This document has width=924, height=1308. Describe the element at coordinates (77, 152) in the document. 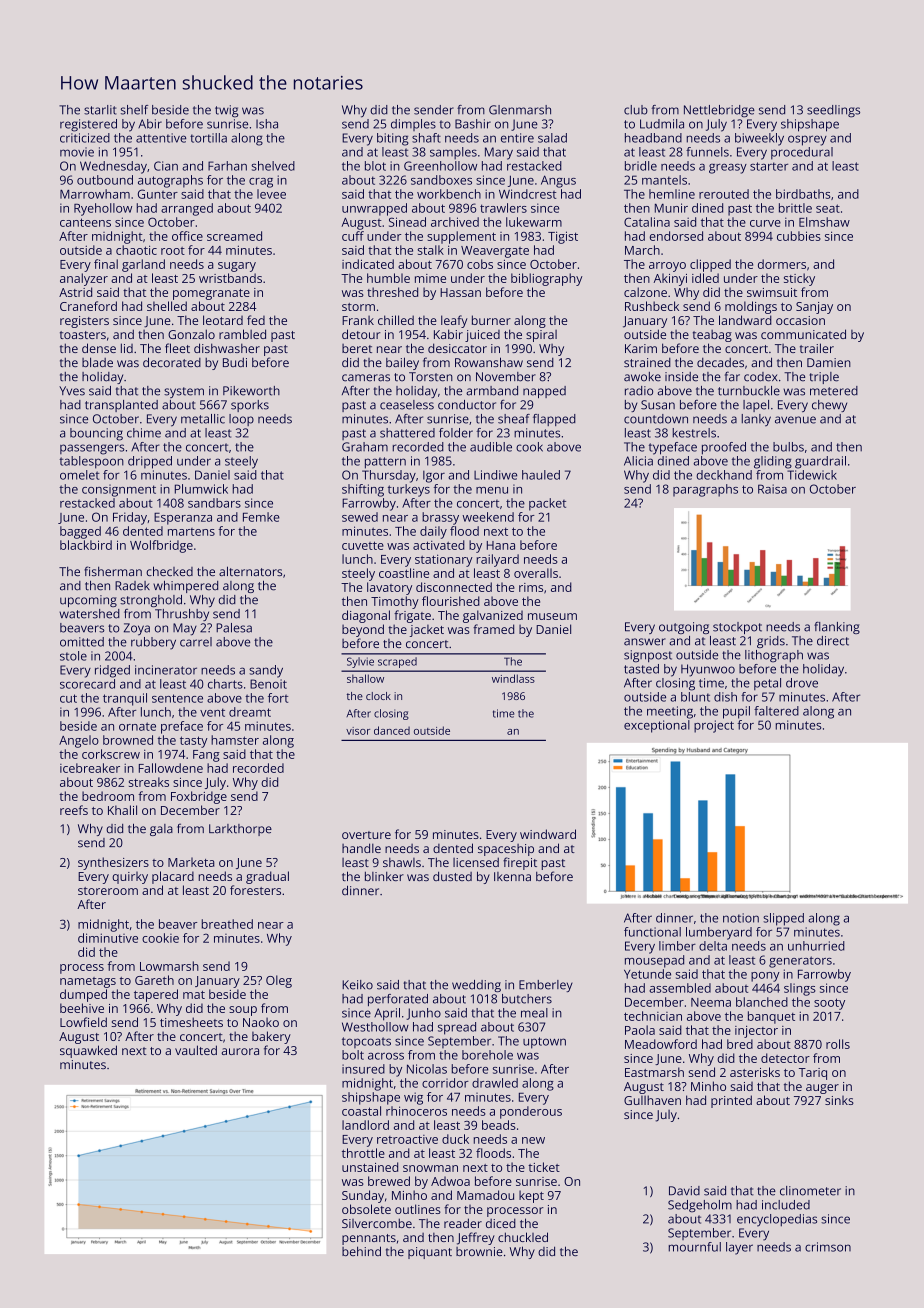

I see `movie` at that location.
